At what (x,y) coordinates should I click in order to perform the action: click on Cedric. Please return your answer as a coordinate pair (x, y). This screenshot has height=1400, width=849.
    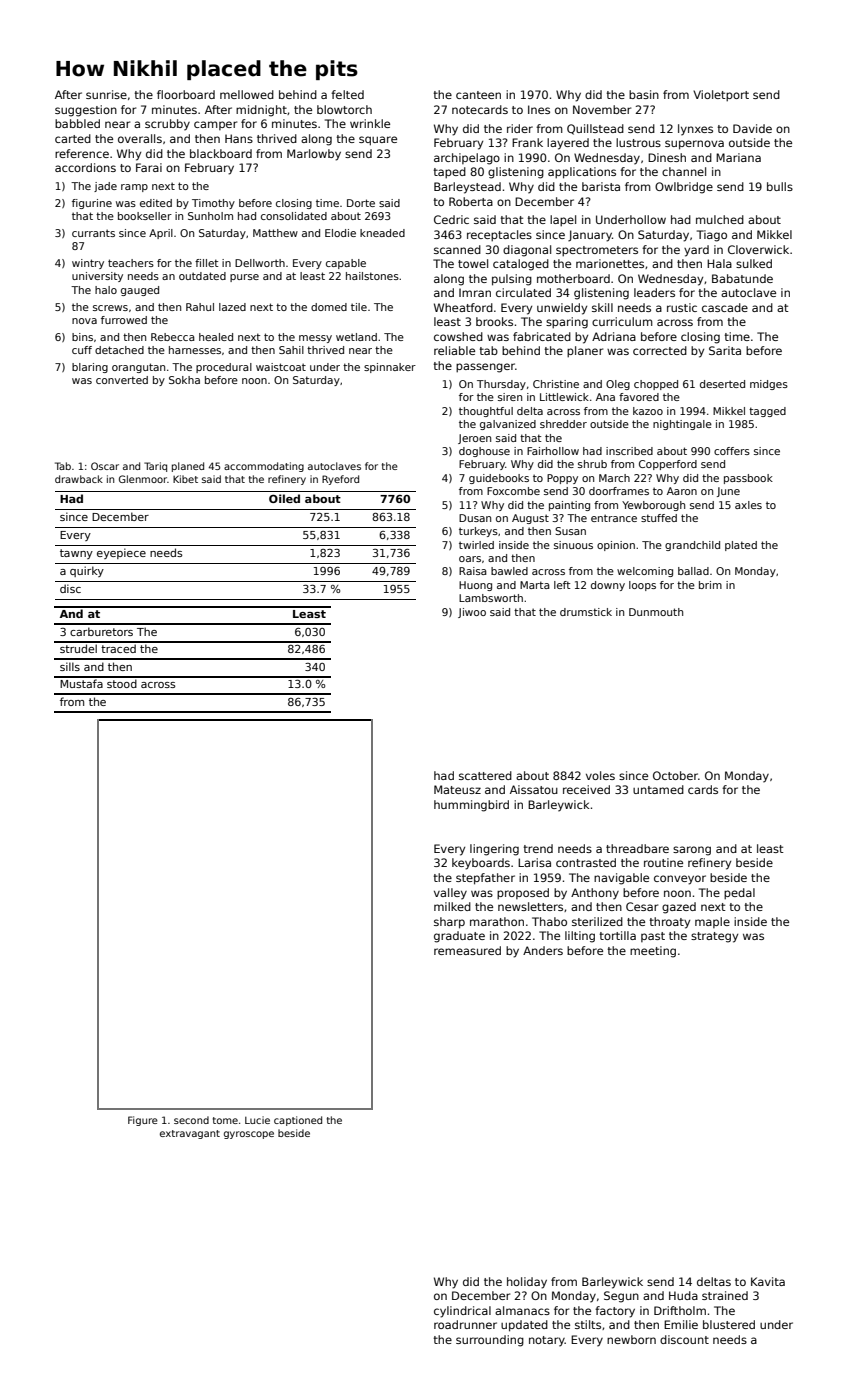
    Looking at the image, I should click on (451, 219).
